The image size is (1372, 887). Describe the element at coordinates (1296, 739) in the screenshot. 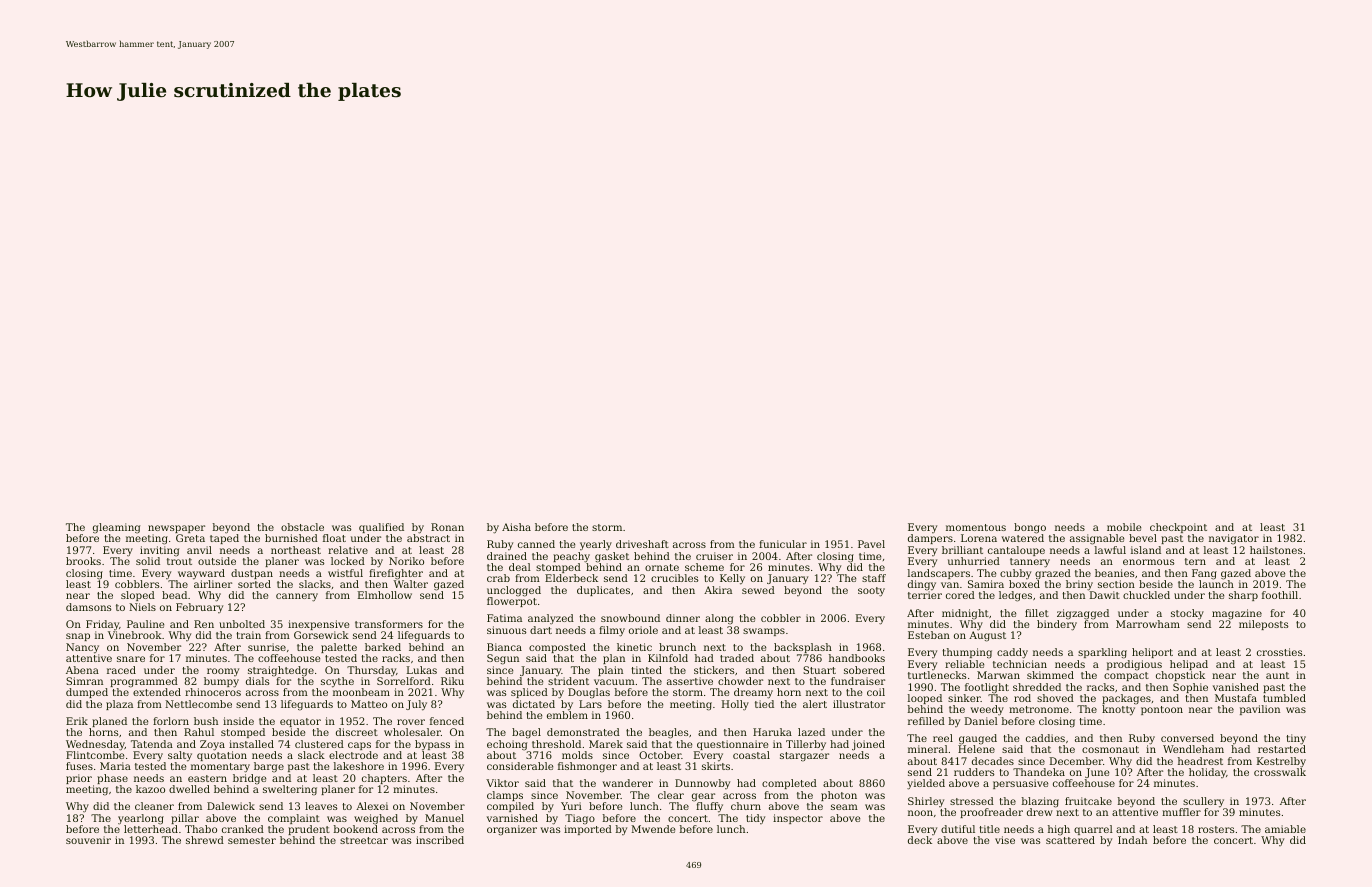

I see `tiny` at that location.
